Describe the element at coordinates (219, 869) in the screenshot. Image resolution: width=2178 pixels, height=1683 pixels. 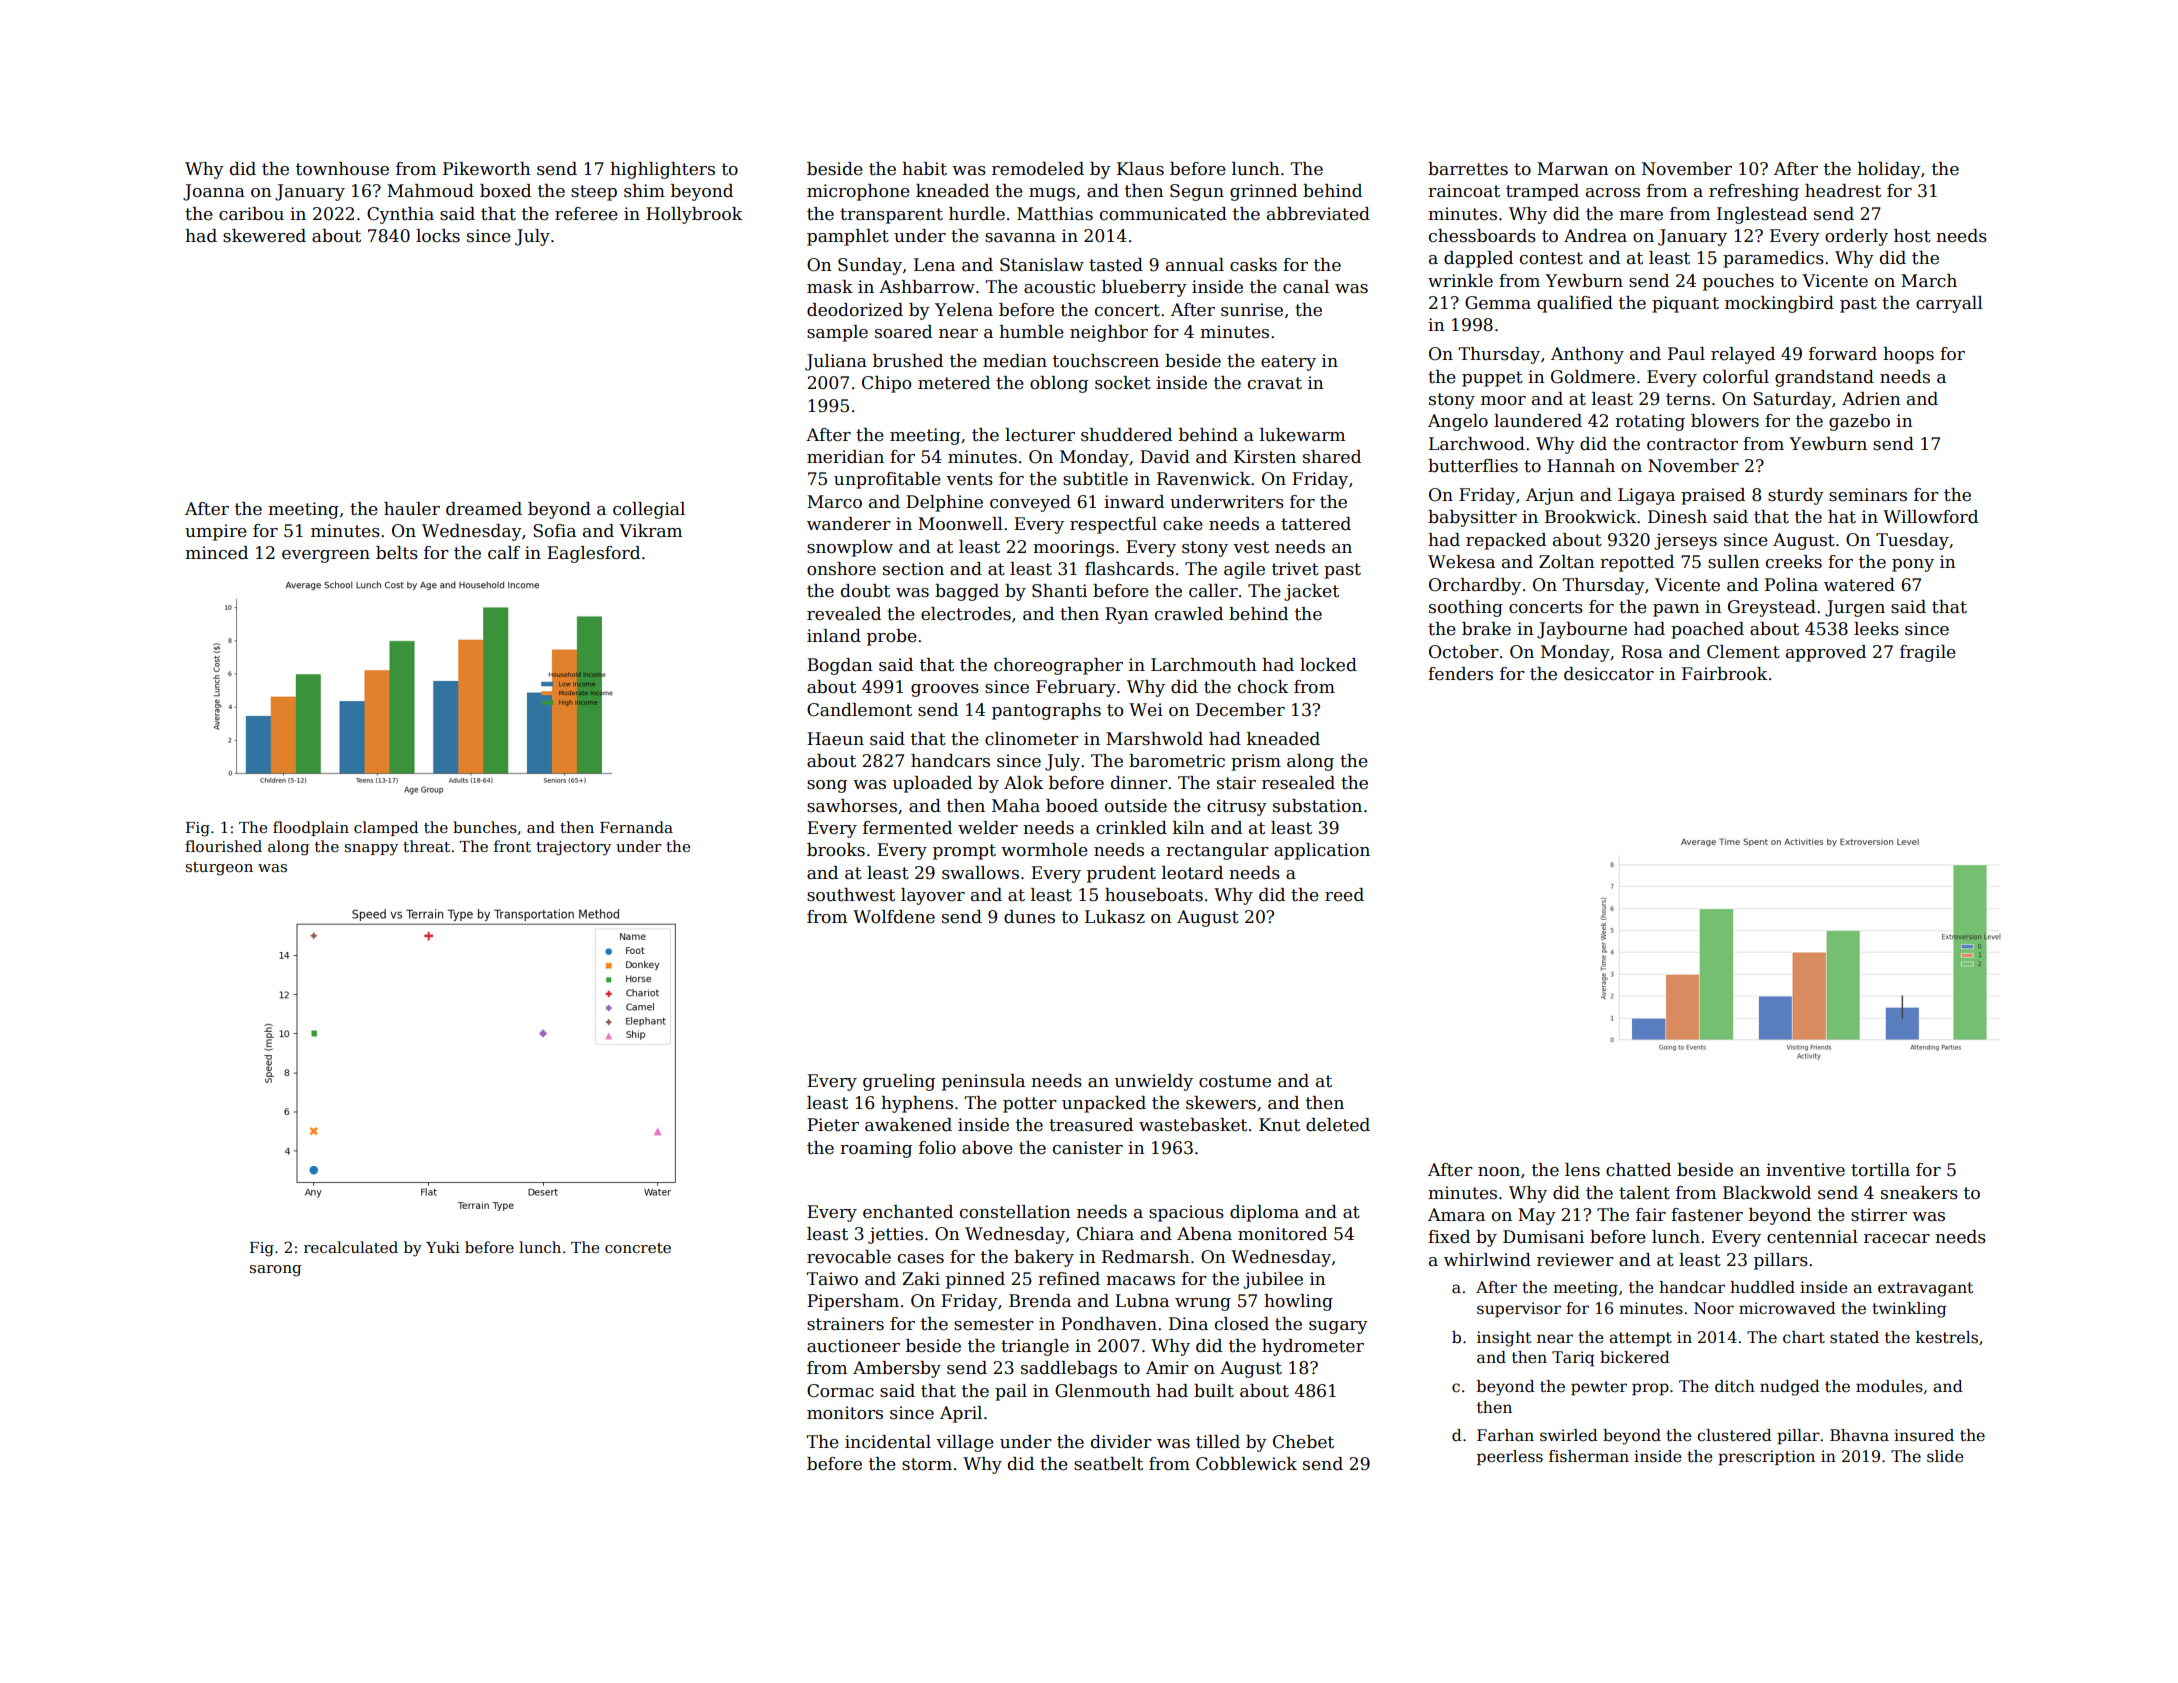
I see `sturgeon` at that location.
